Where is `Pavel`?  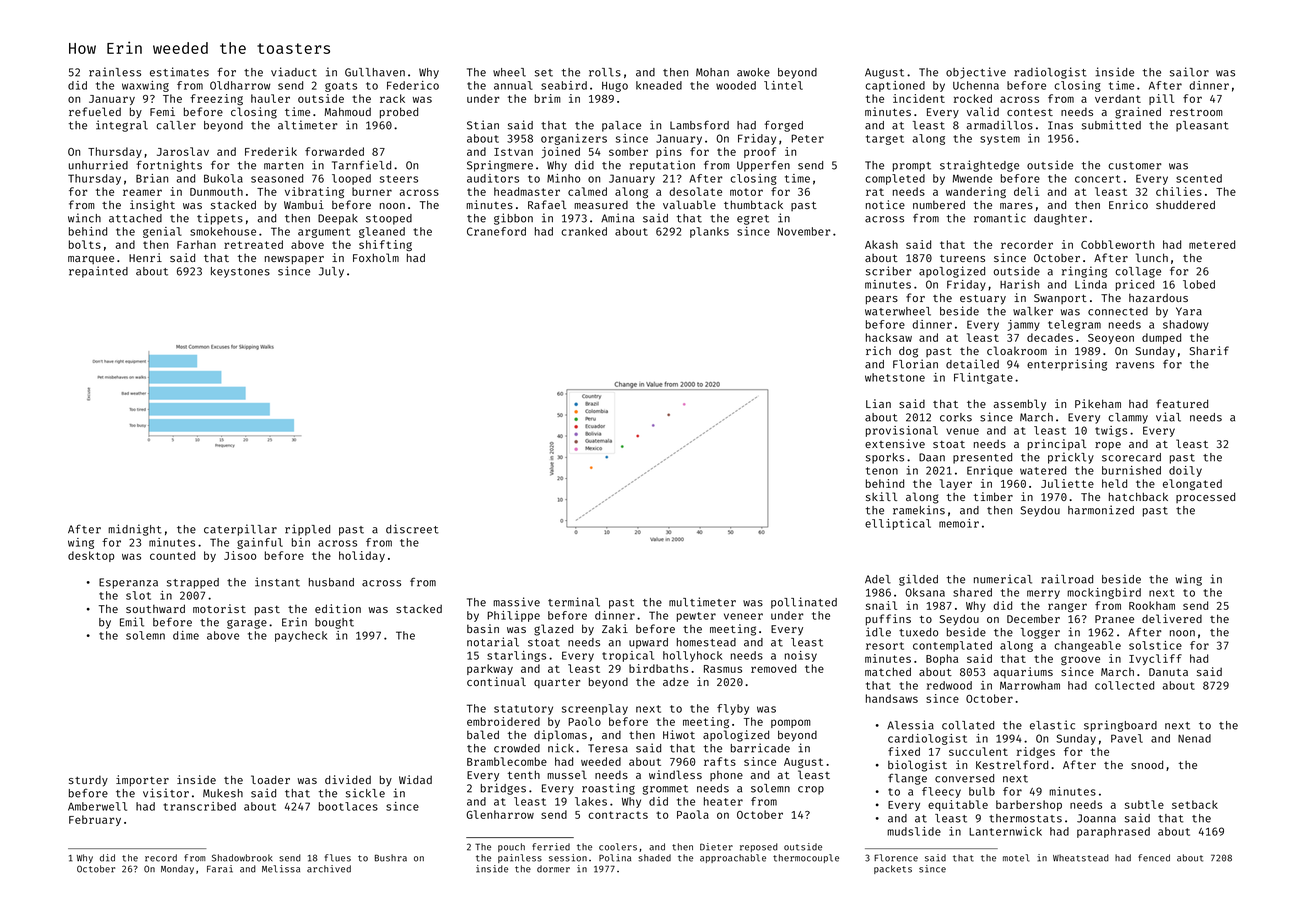 Pavel is located at coordinates (1127, 738).
